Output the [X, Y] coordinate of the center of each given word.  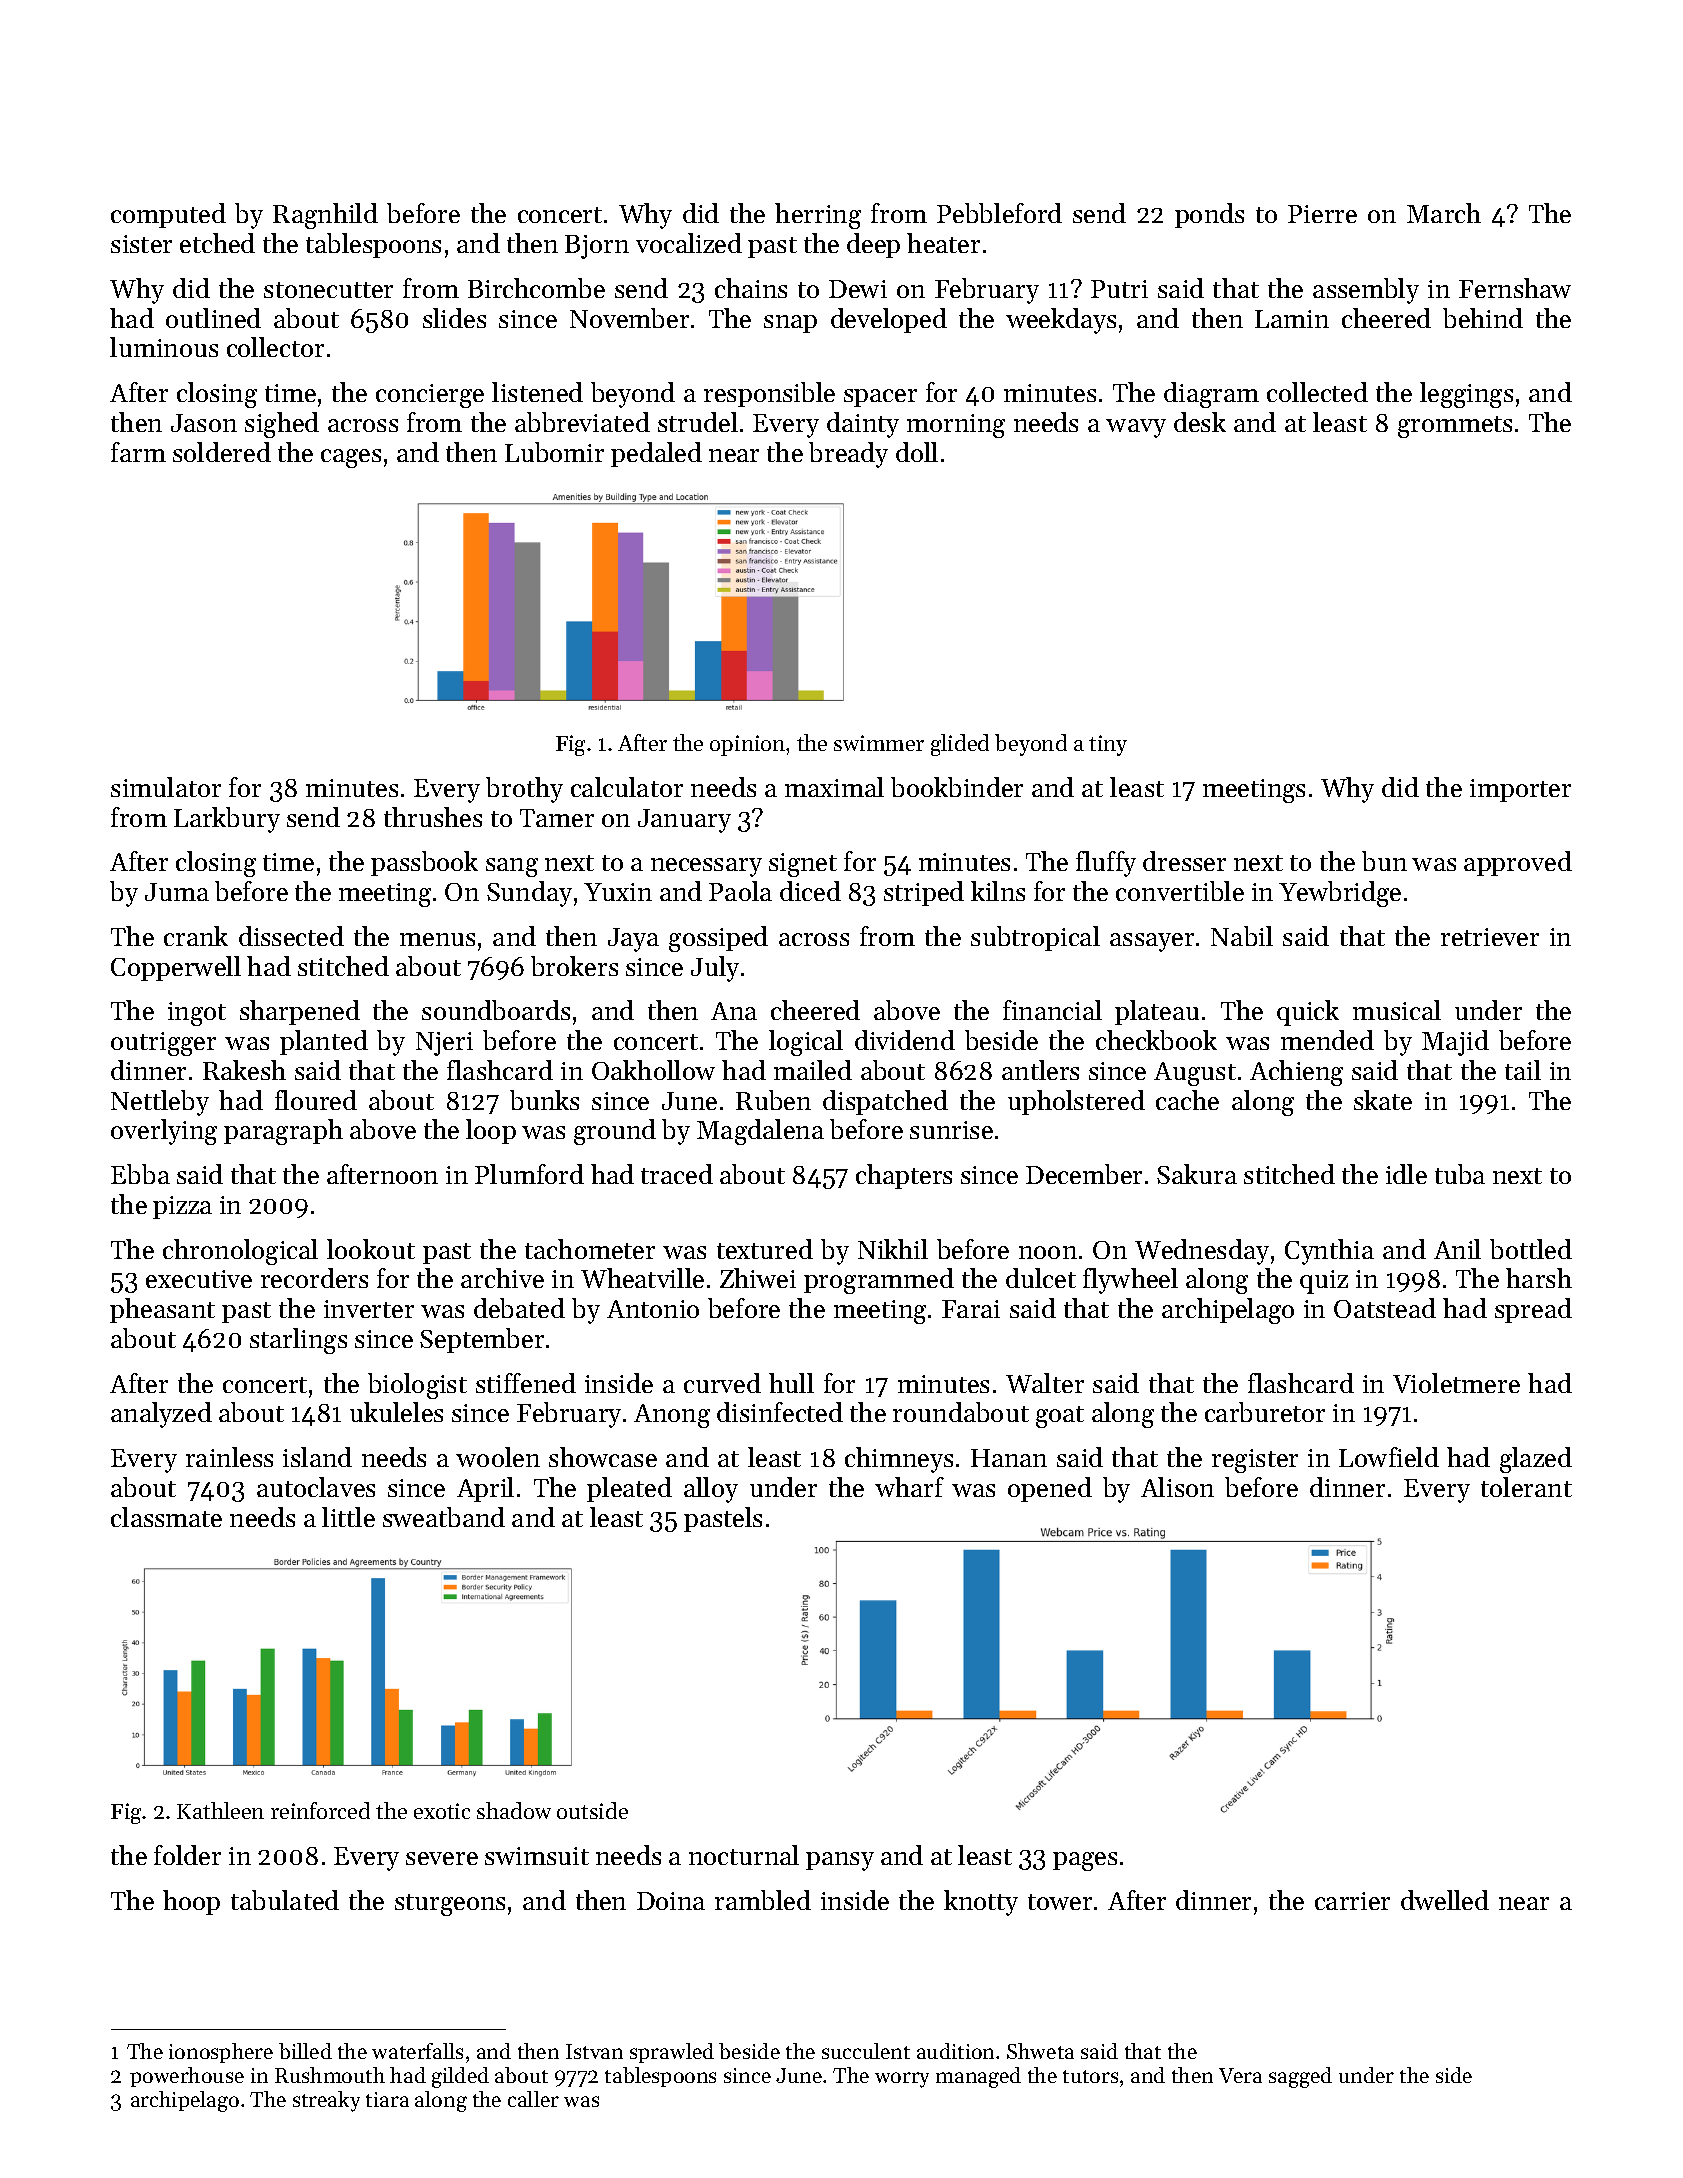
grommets [1455, 427]
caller [533, 2099]
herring [818, 216]
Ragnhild [325, 216]
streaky [326, 2101]
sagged [1300, 2077]
